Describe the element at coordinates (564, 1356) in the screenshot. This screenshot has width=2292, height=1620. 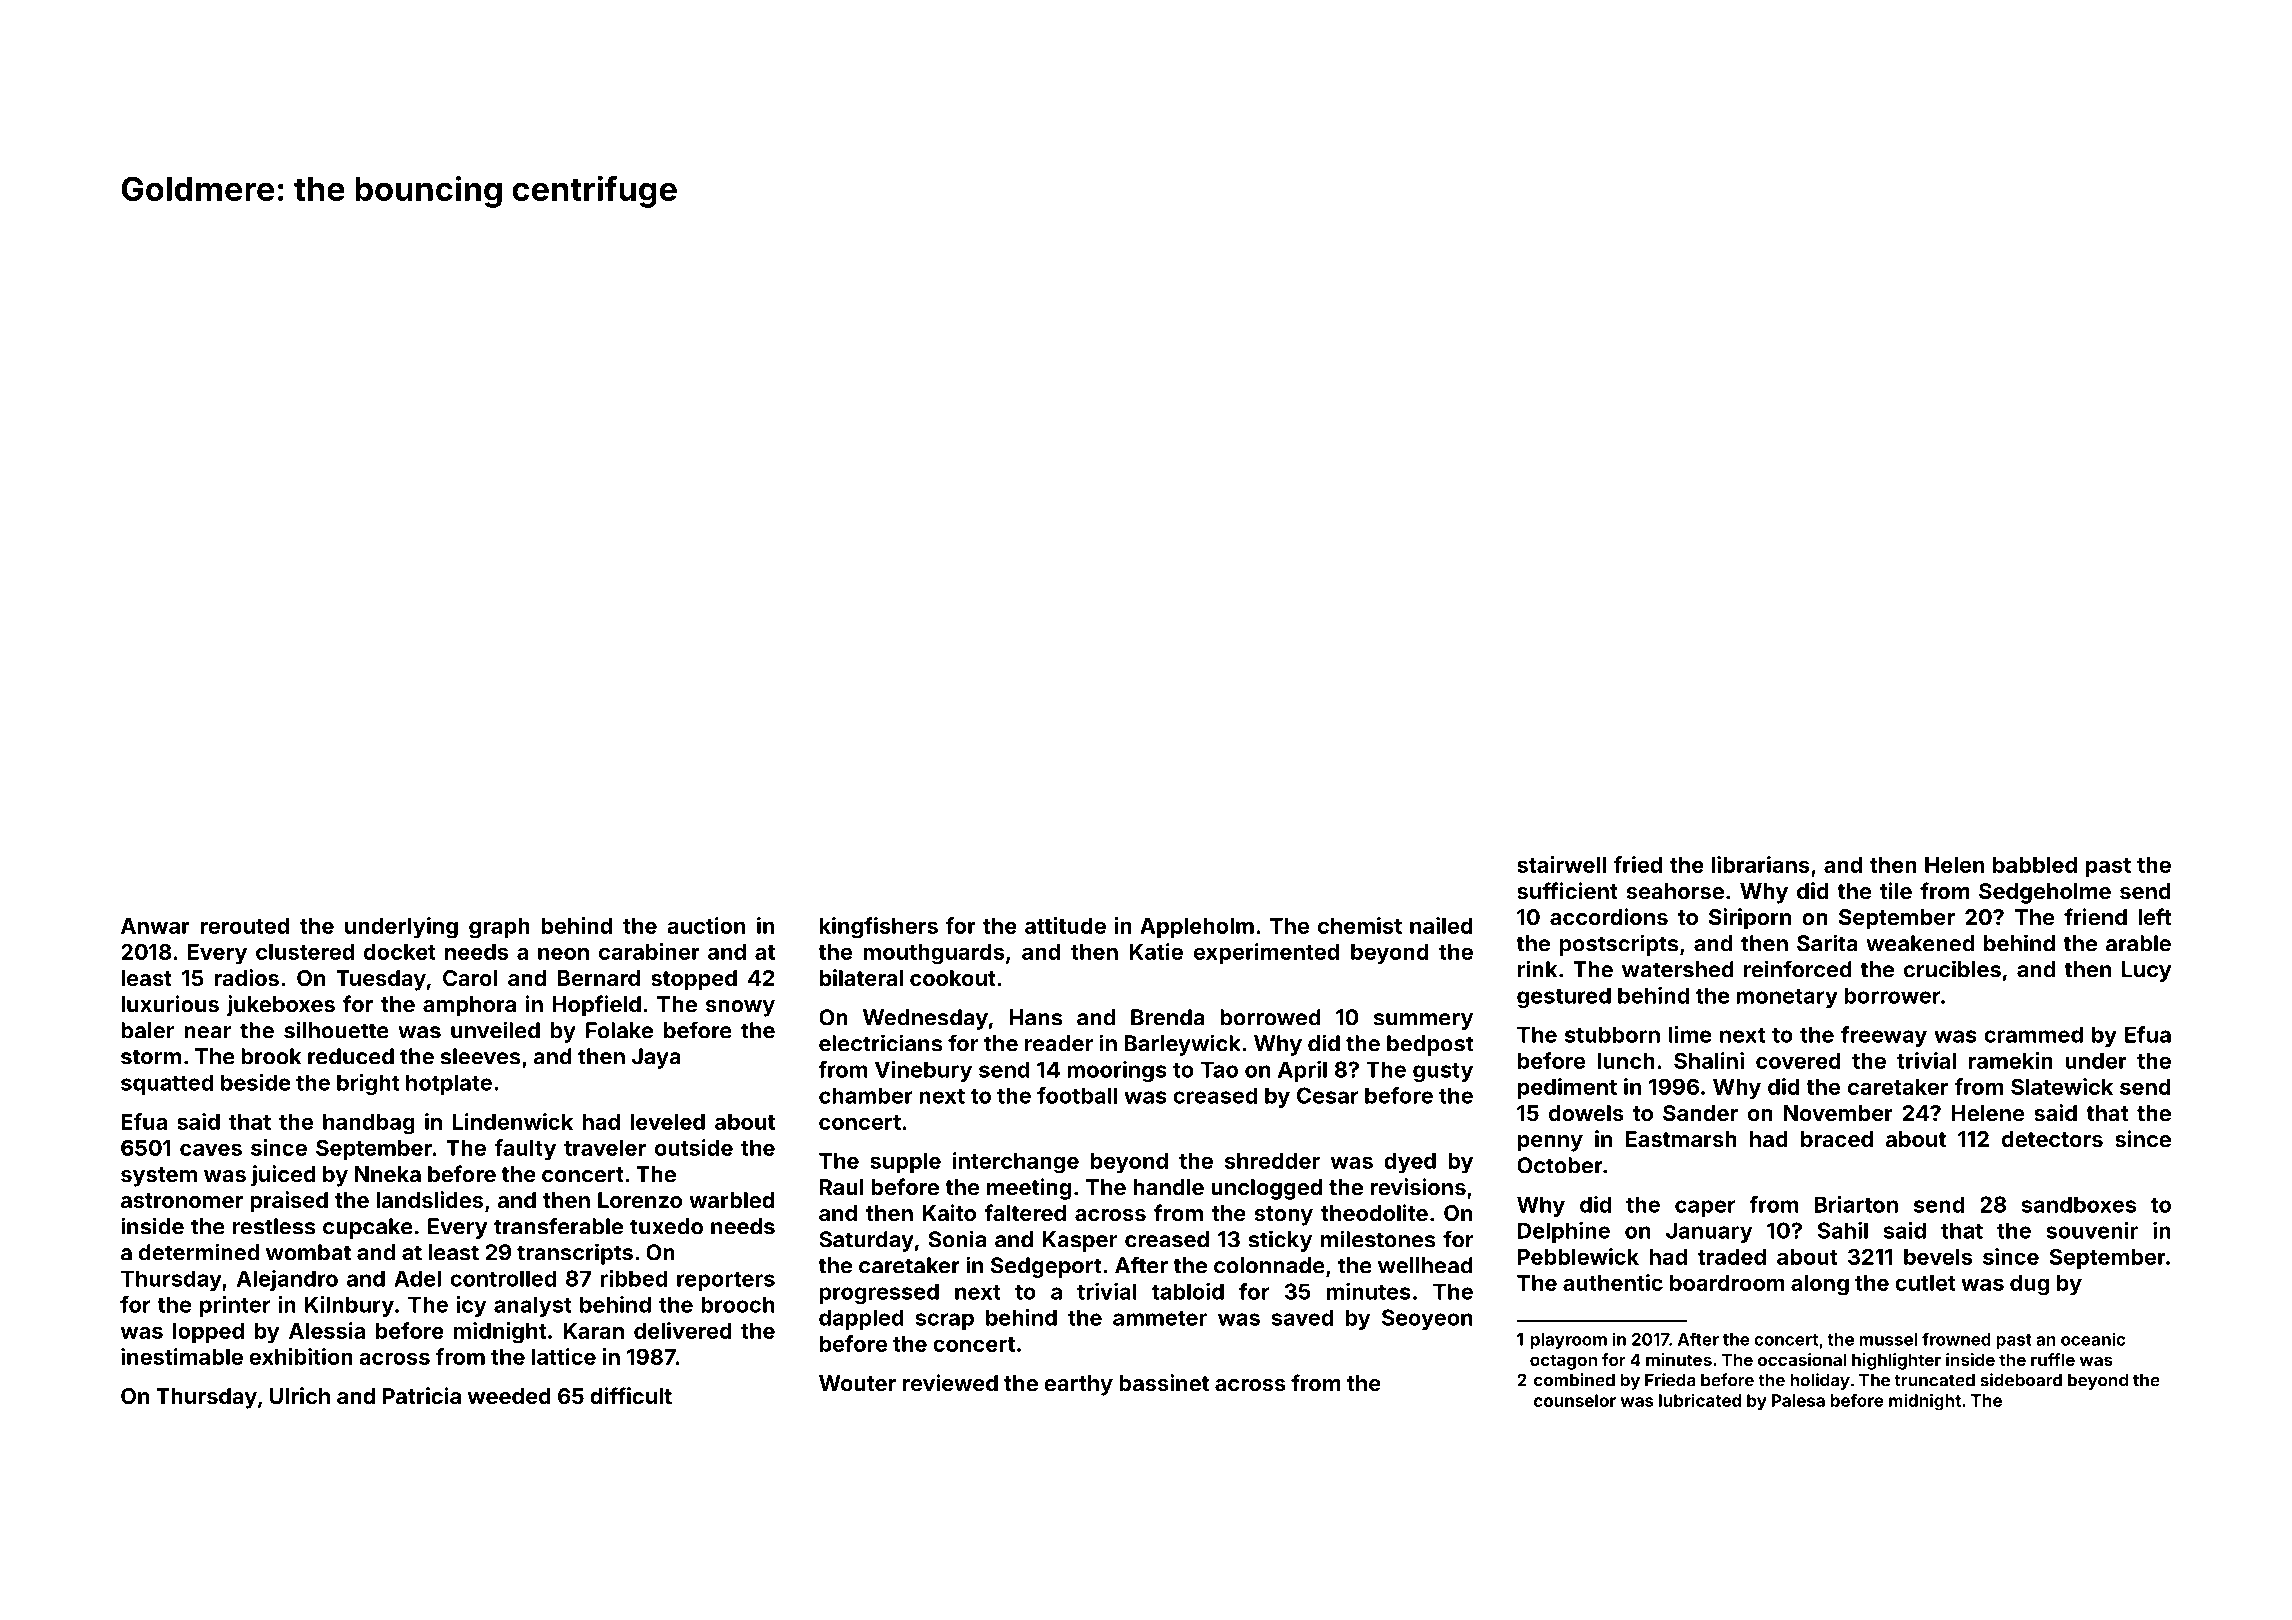
I see `lattice` at that location.
